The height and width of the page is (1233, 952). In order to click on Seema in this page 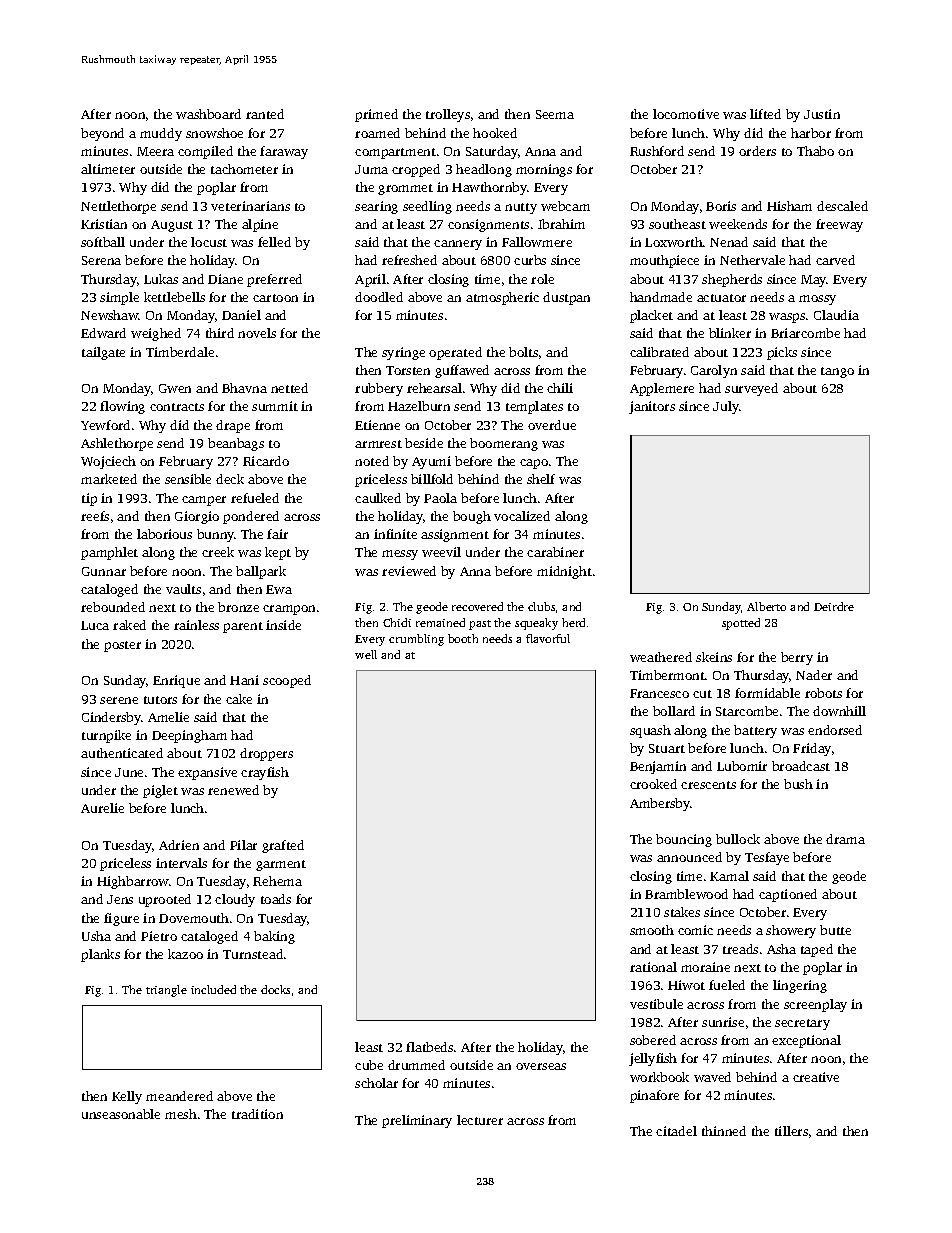, I will do `click(555, 114)`.
